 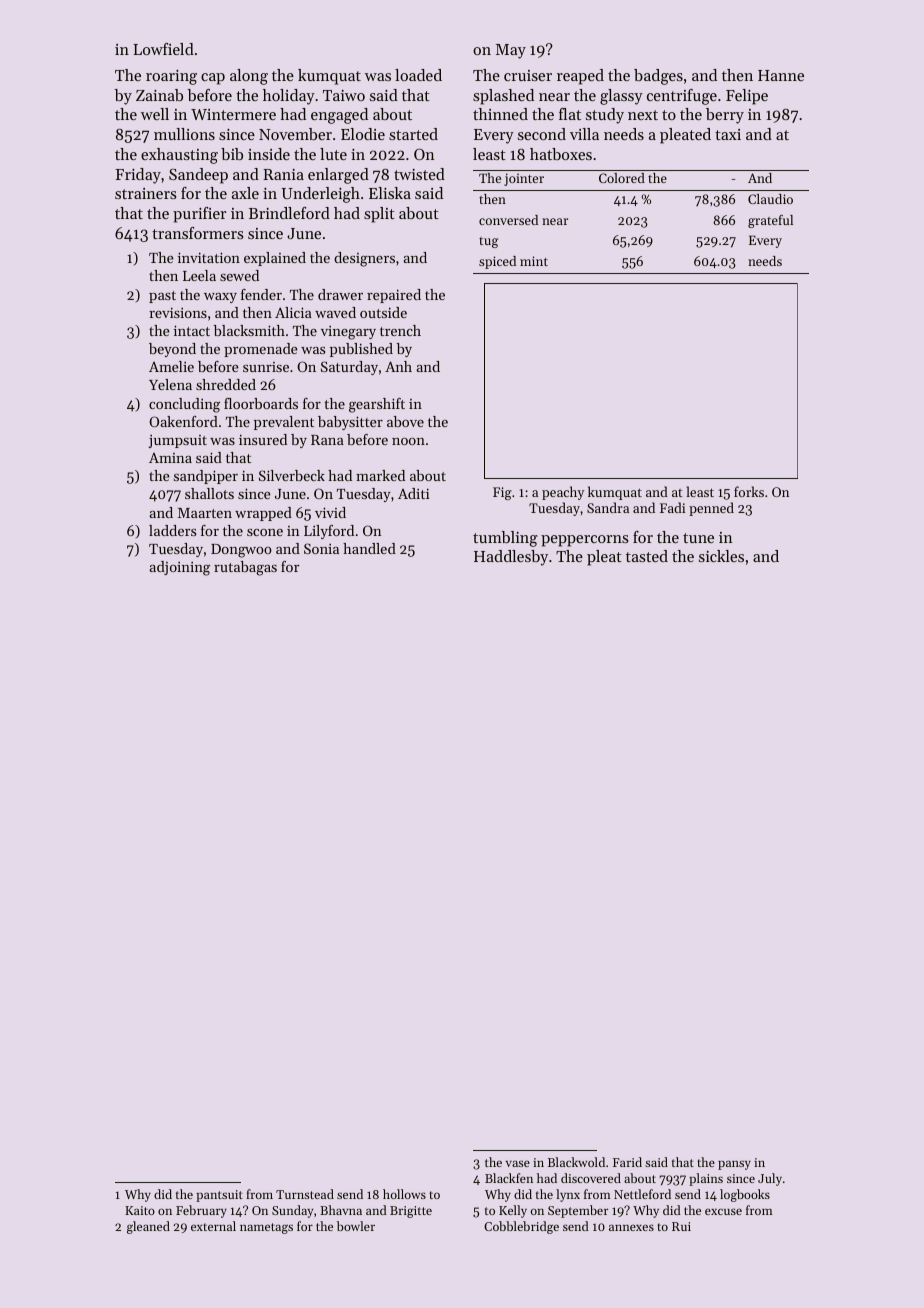 I want to click on May, so click(x=511, y=51).
